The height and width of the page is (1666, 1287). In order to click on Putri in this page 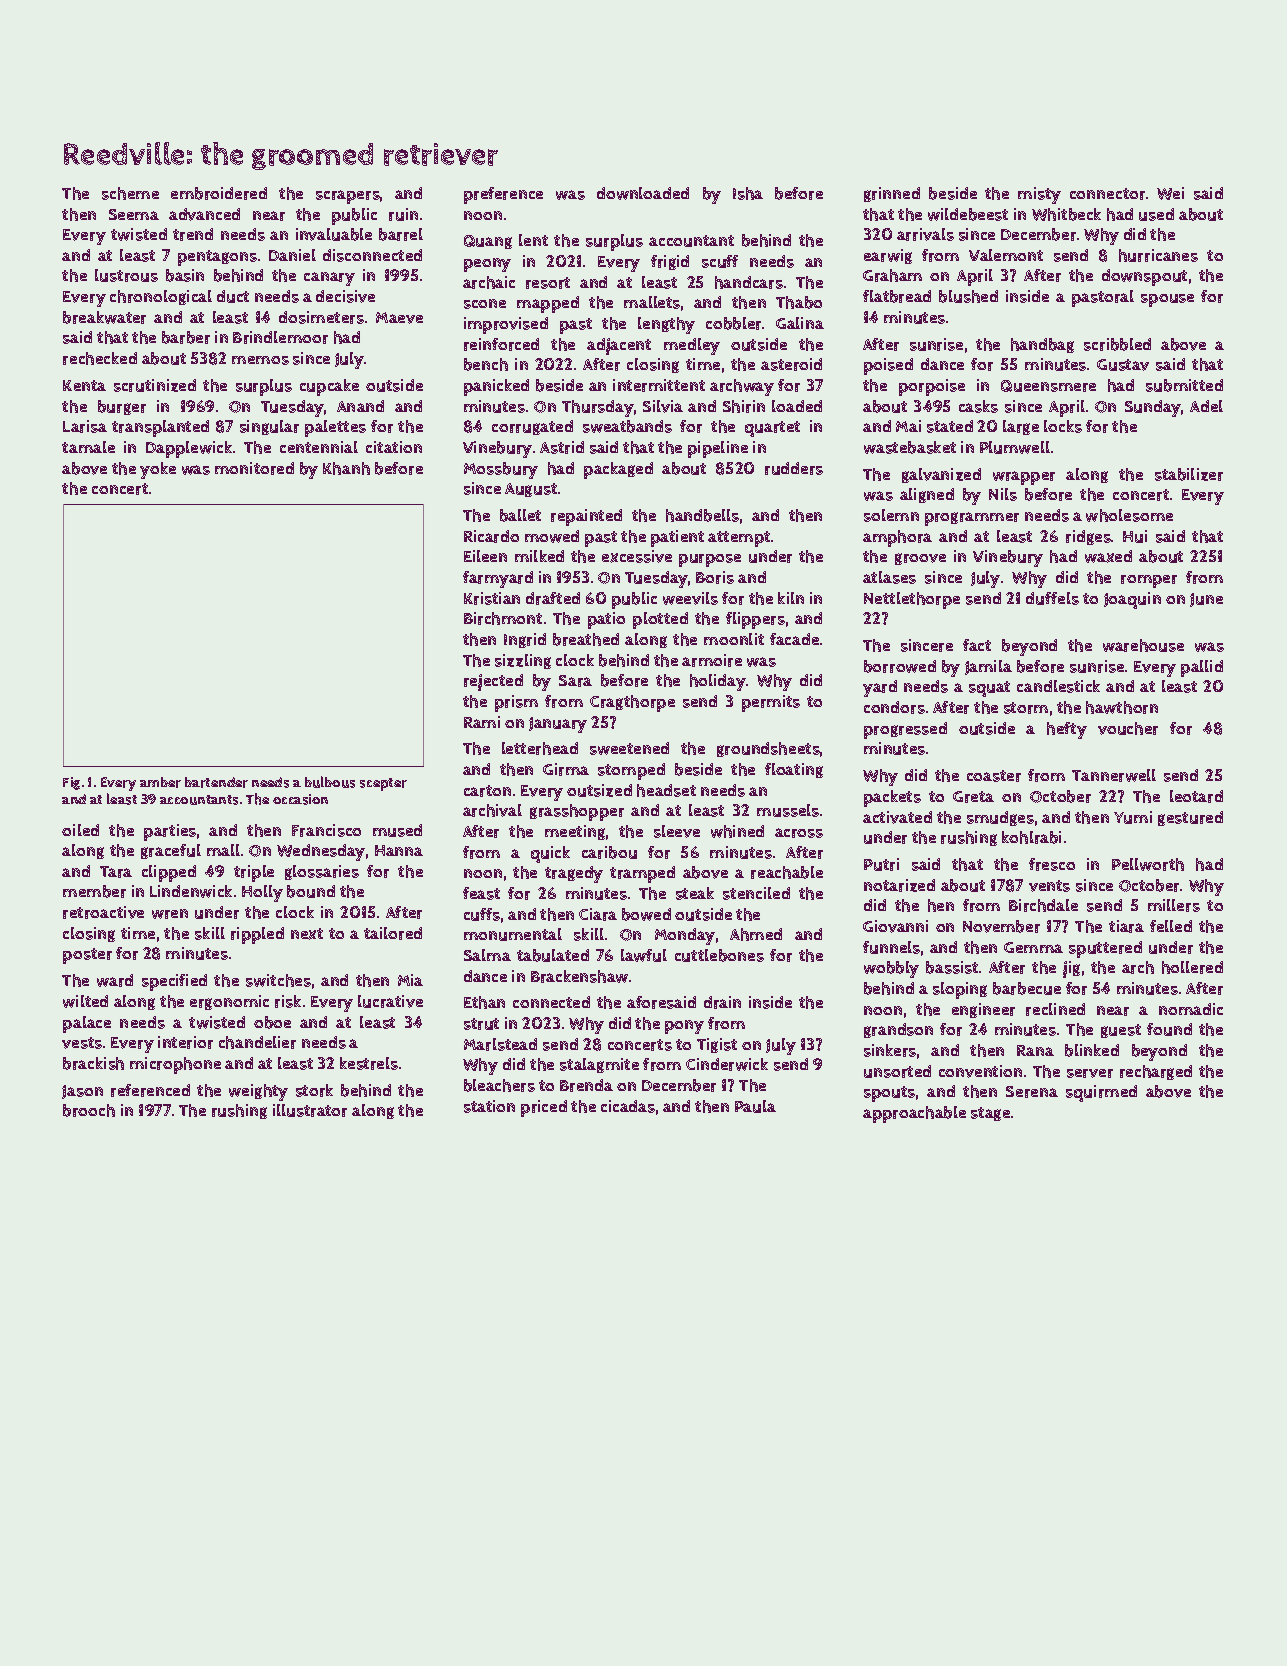, I will do `click(881, 864)`.
